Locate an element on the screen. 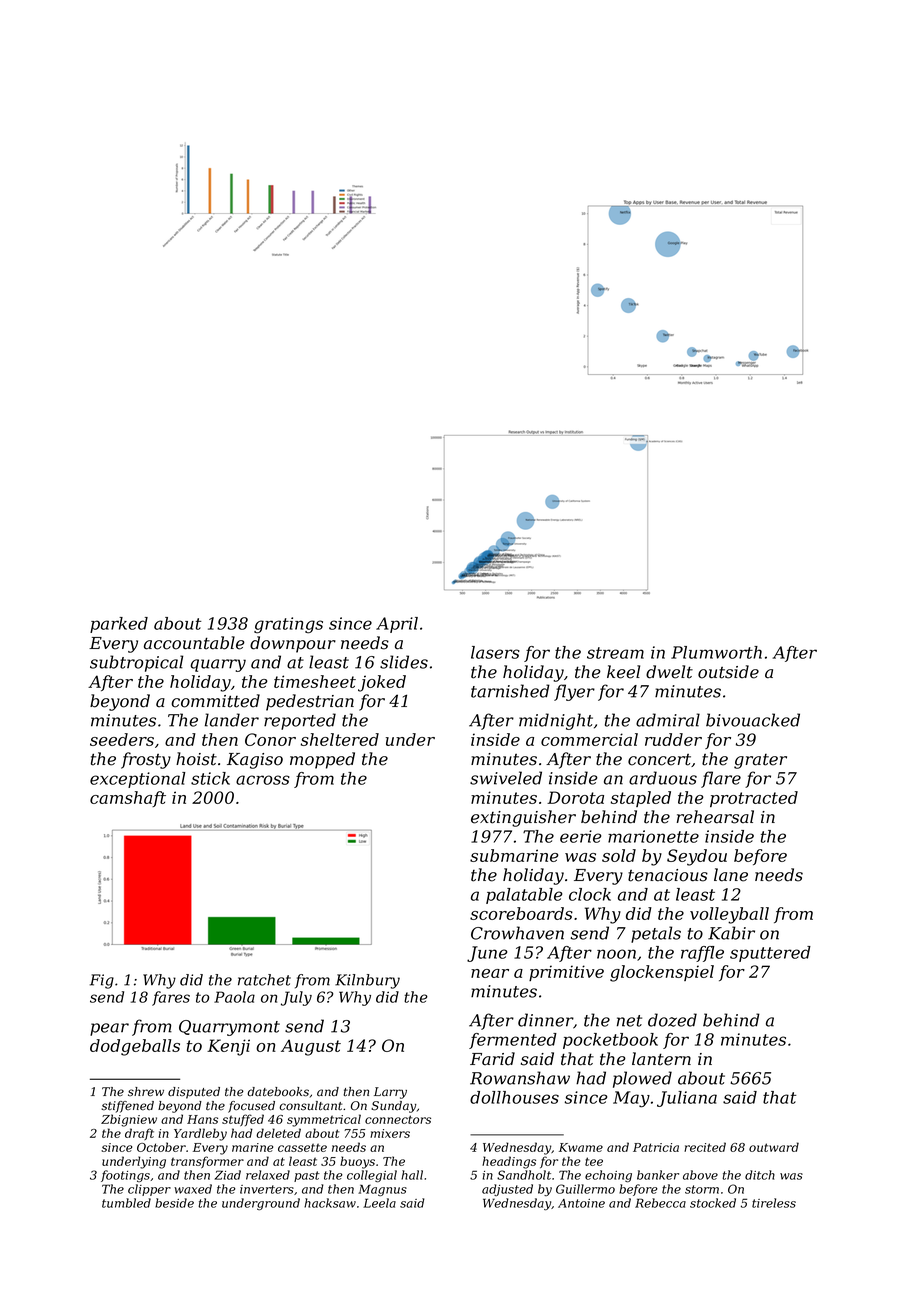  collegial is located at coordinates (372, 1176).
